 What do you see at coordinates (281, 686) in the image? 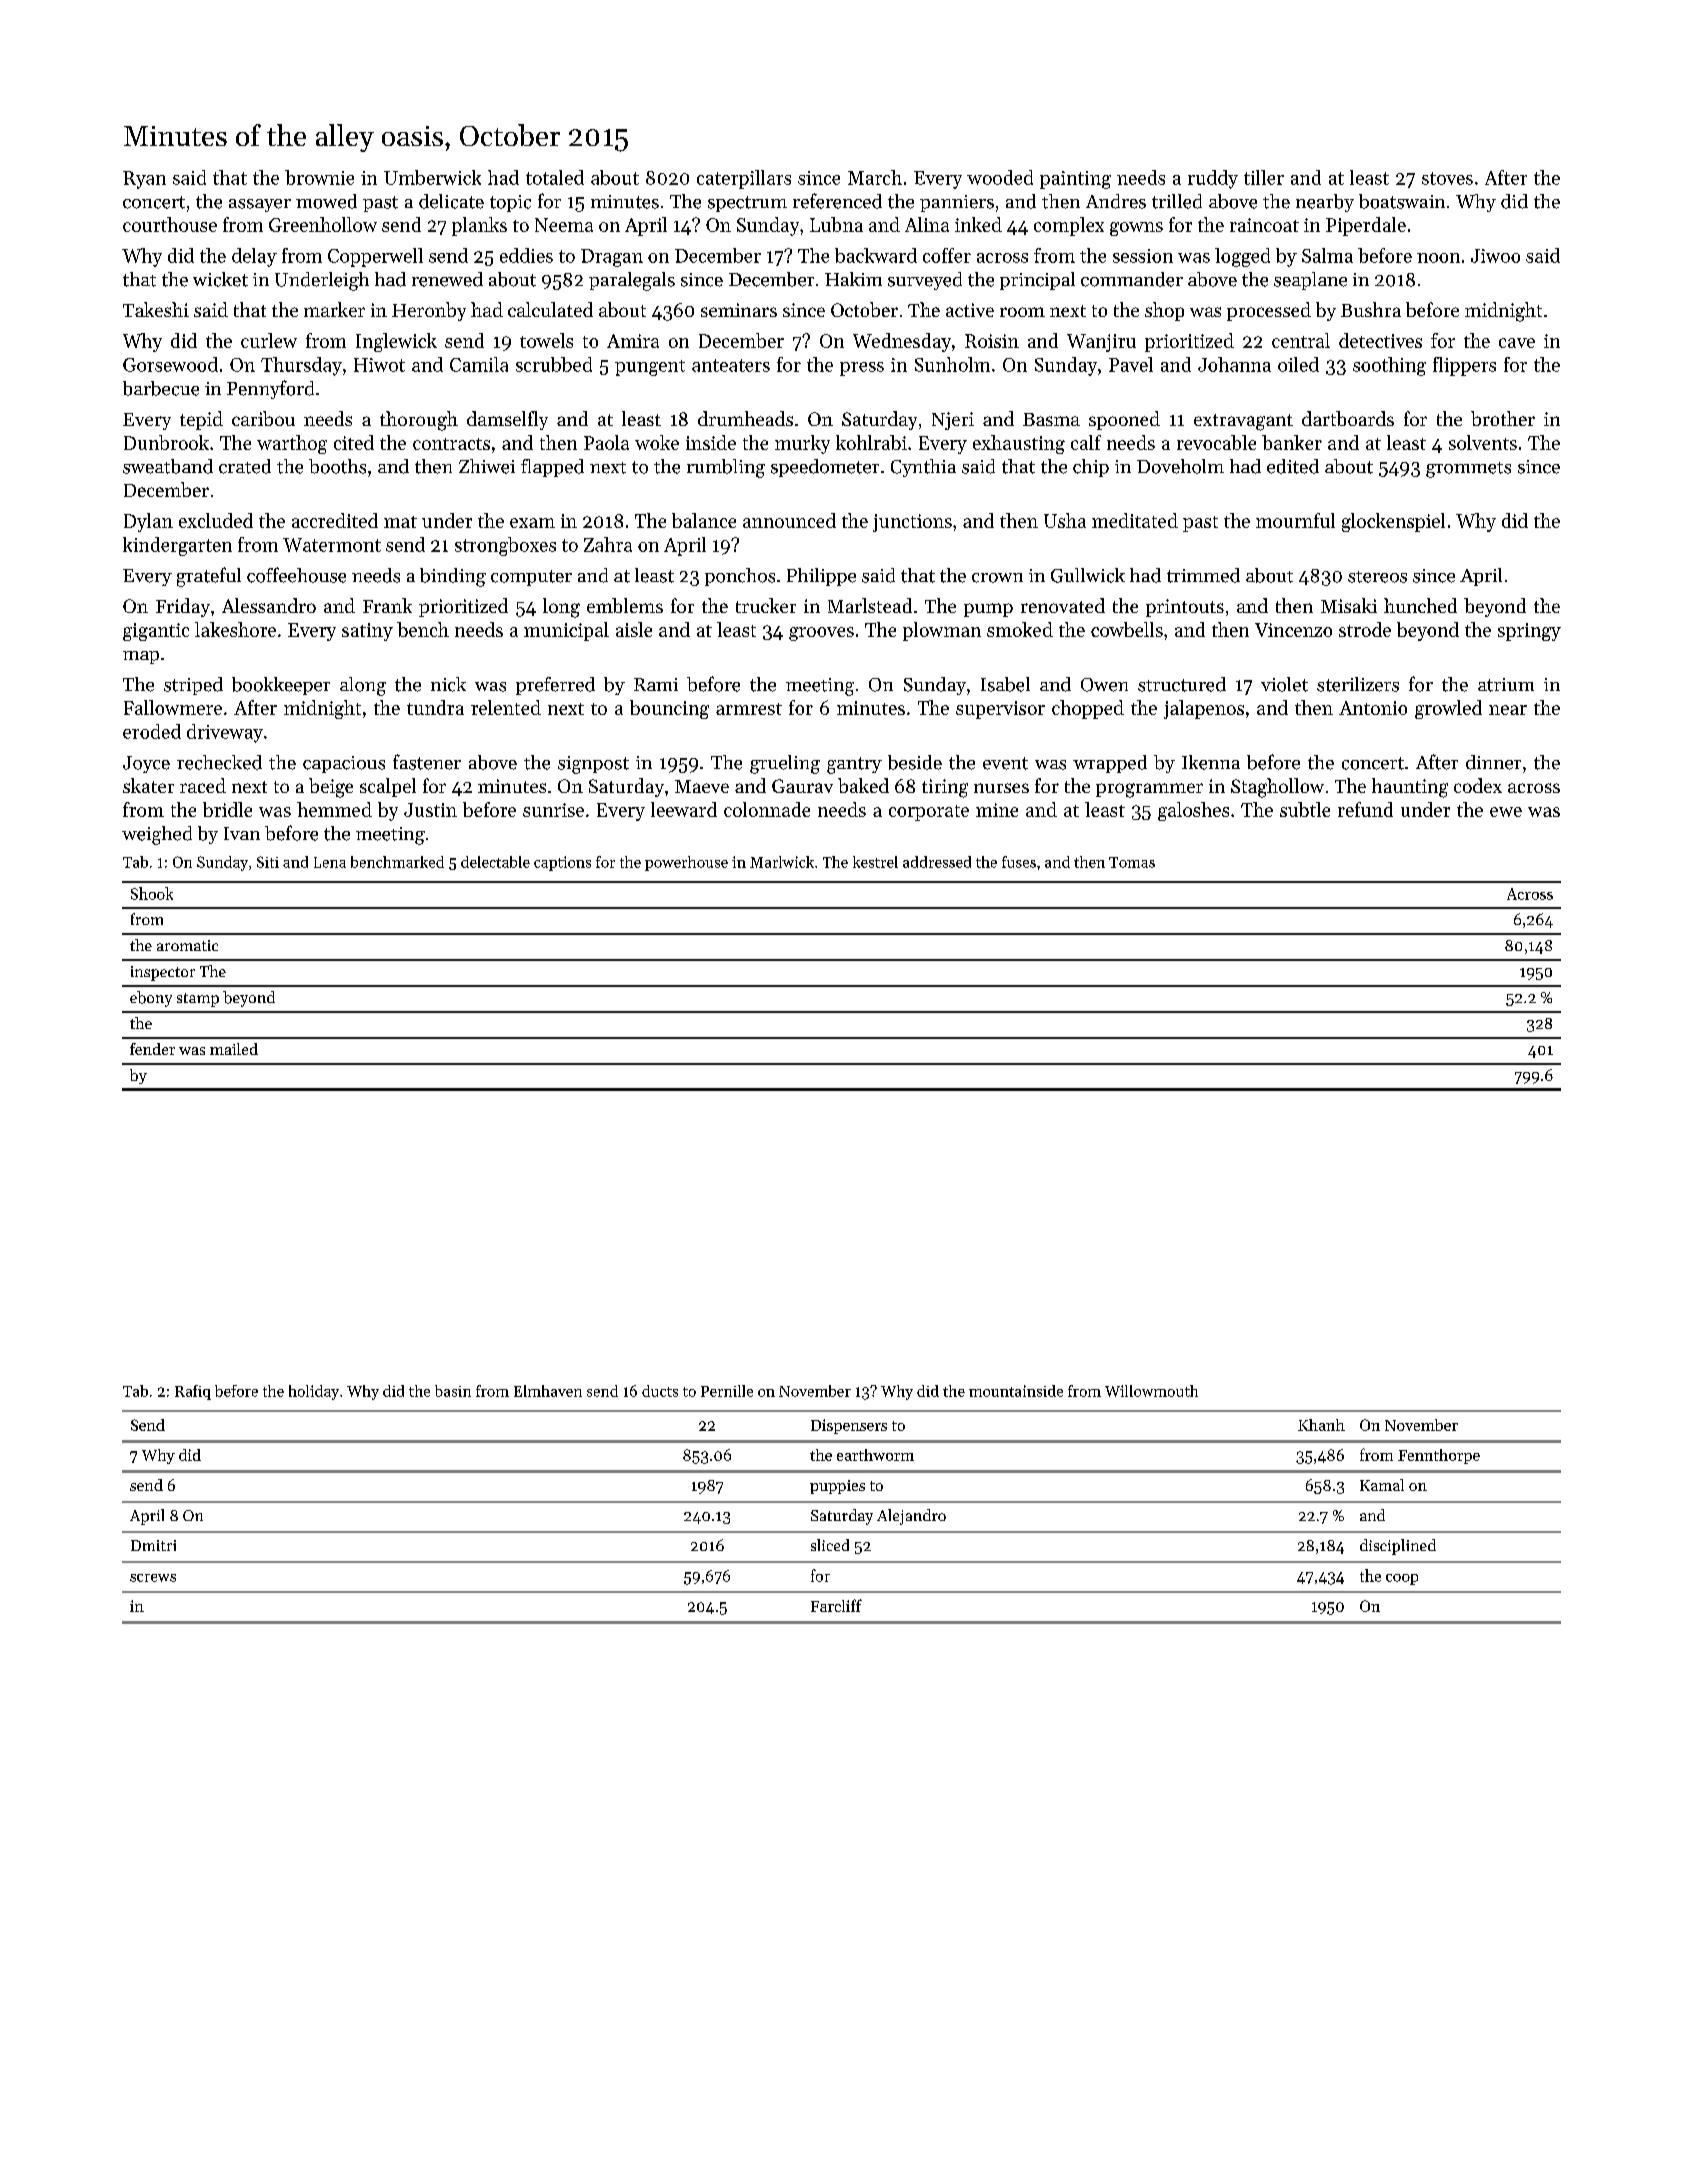
I see `bookkeeper` at bounding box center [281, 686].
